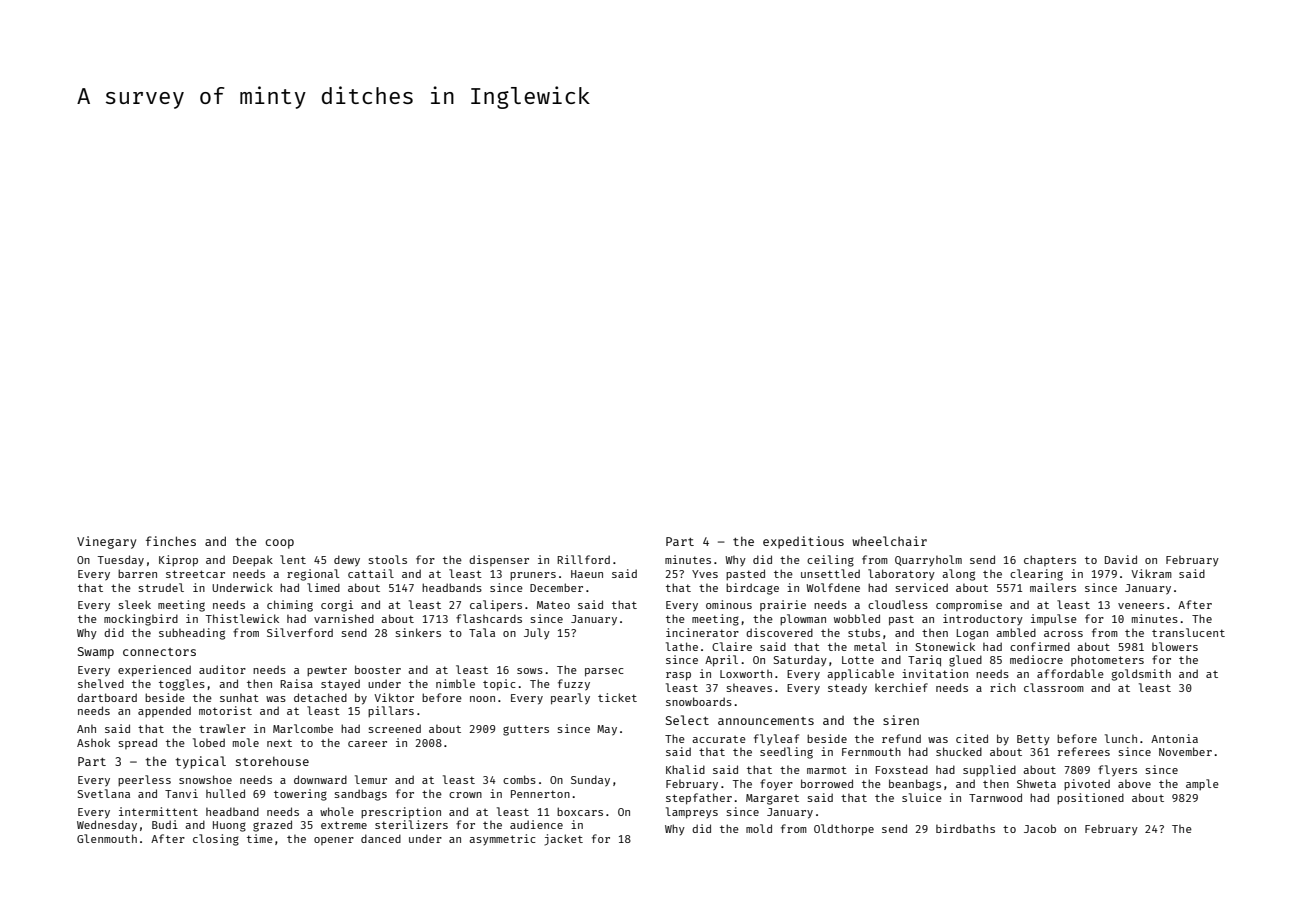 This screenshot has height=924, width=1308. Describe the element at coordinates (803, 542) in the screenshot. I see `expeditious` at that location.
